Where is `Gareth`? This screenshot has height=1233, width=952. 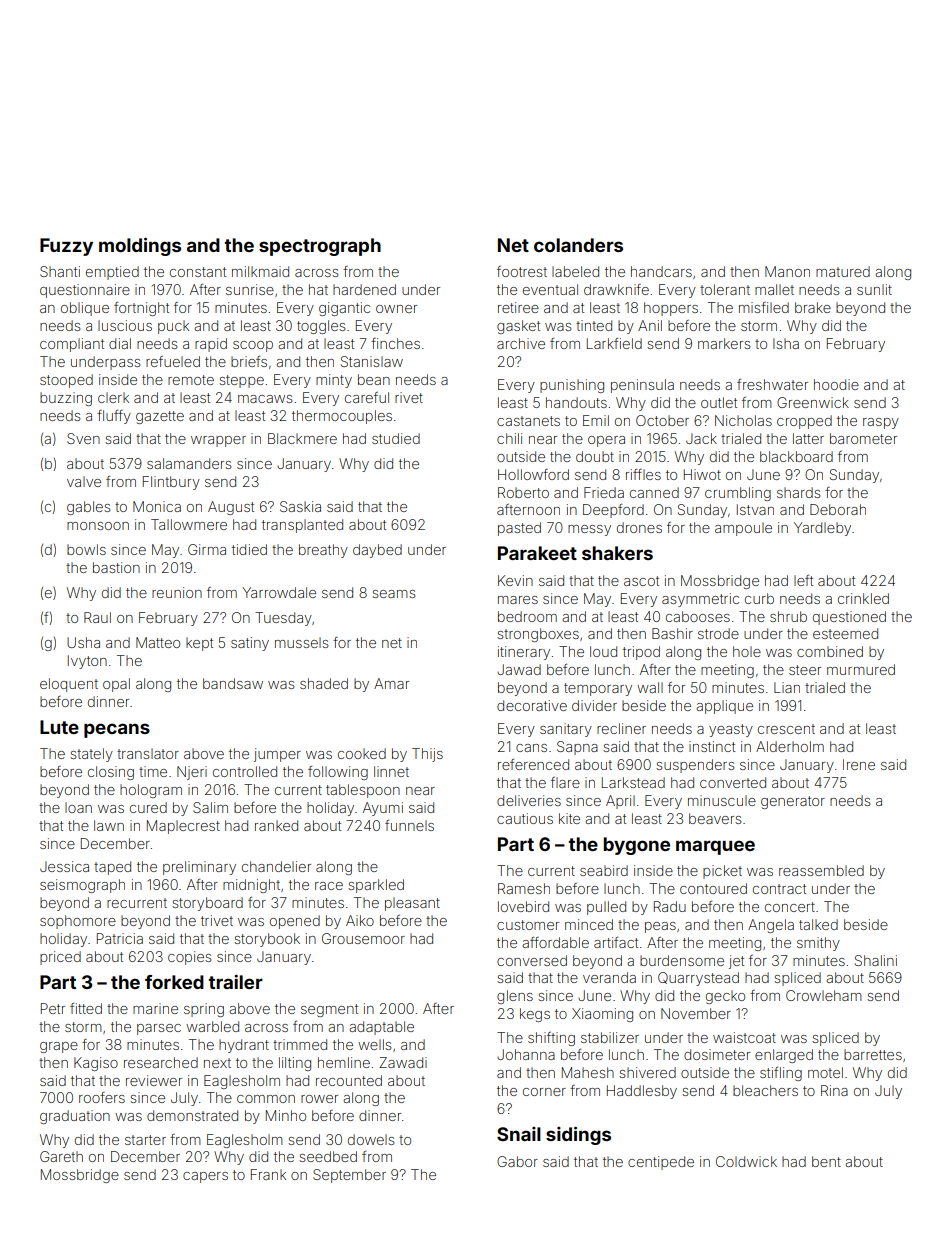 Gareth is located at coordinates (61, 1156).
